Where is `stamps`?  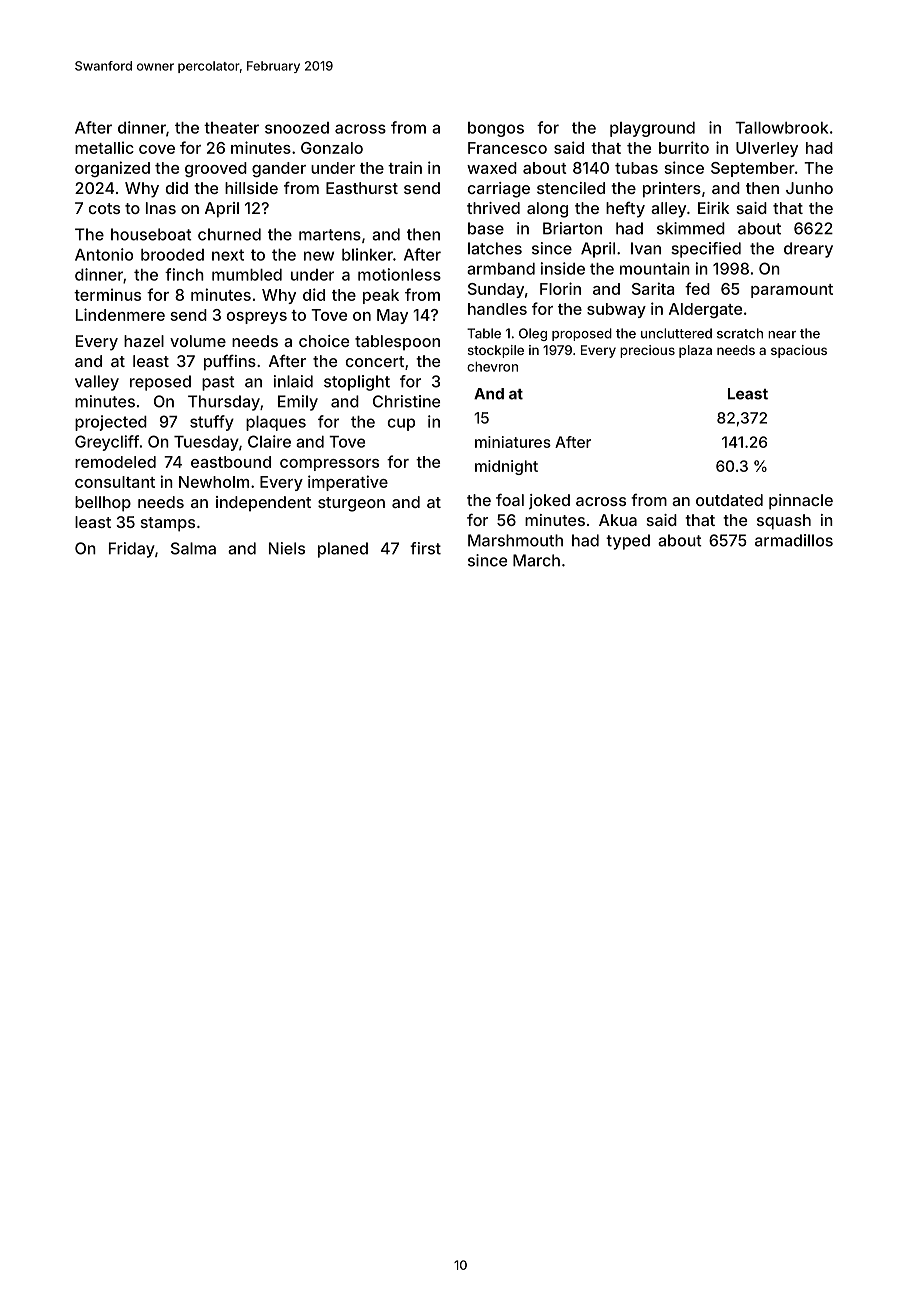
stamps is located at coordinates (168, 524).
